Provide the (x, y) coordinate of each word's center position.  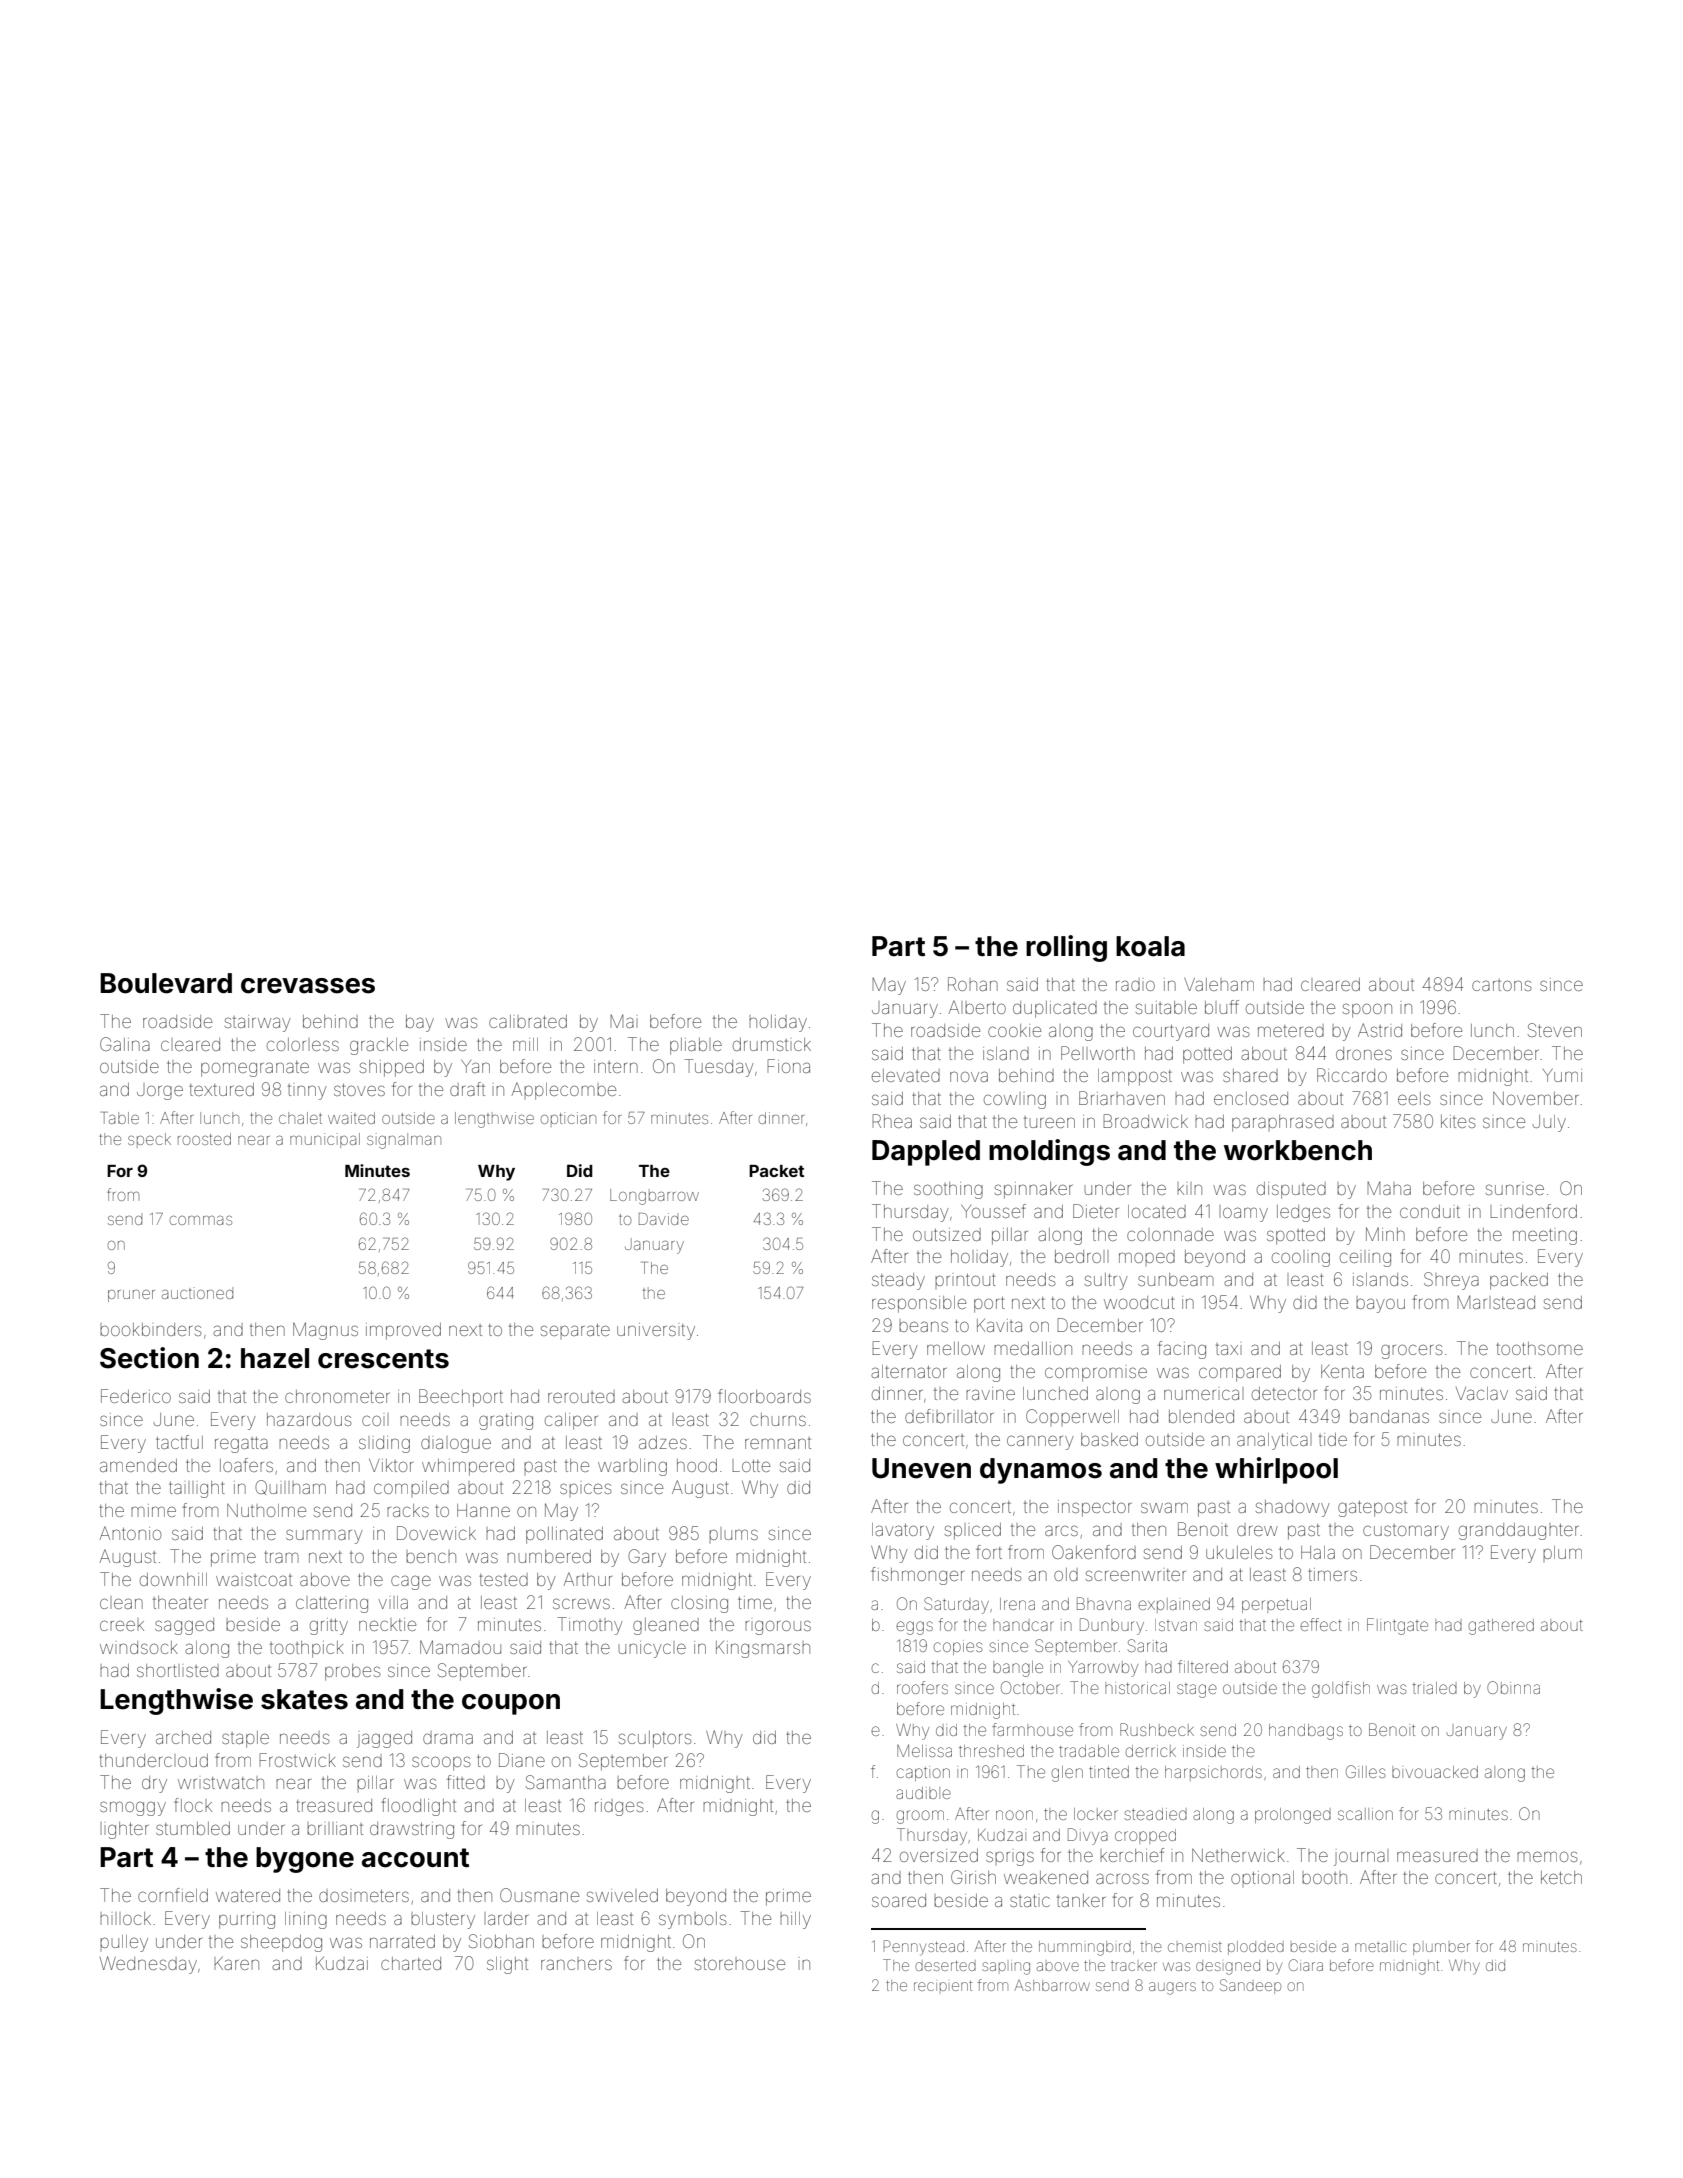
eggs (914, 1628)
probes (353, 1672)
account (415, 1858)
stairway (258, 1023)
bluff (1222, 1007)
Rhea (892, 1121)
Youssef (993, 1211)
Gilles (1365, 1771)
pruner (131, 1296)
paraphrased (1283, 1123)
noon (1014, 1815)
